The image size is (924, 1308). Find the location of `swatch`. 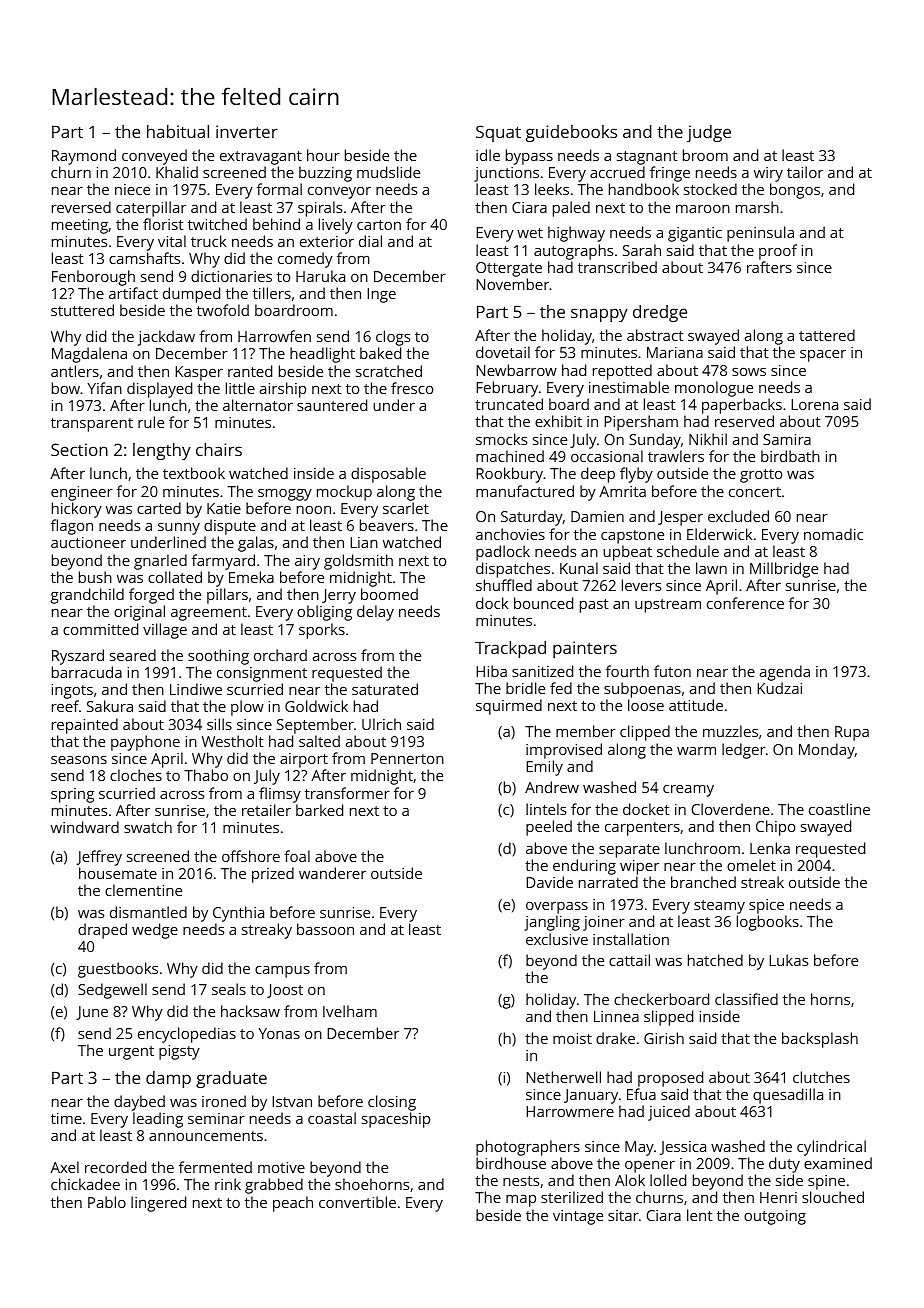

swatch is located at coordinates (148, 827).
